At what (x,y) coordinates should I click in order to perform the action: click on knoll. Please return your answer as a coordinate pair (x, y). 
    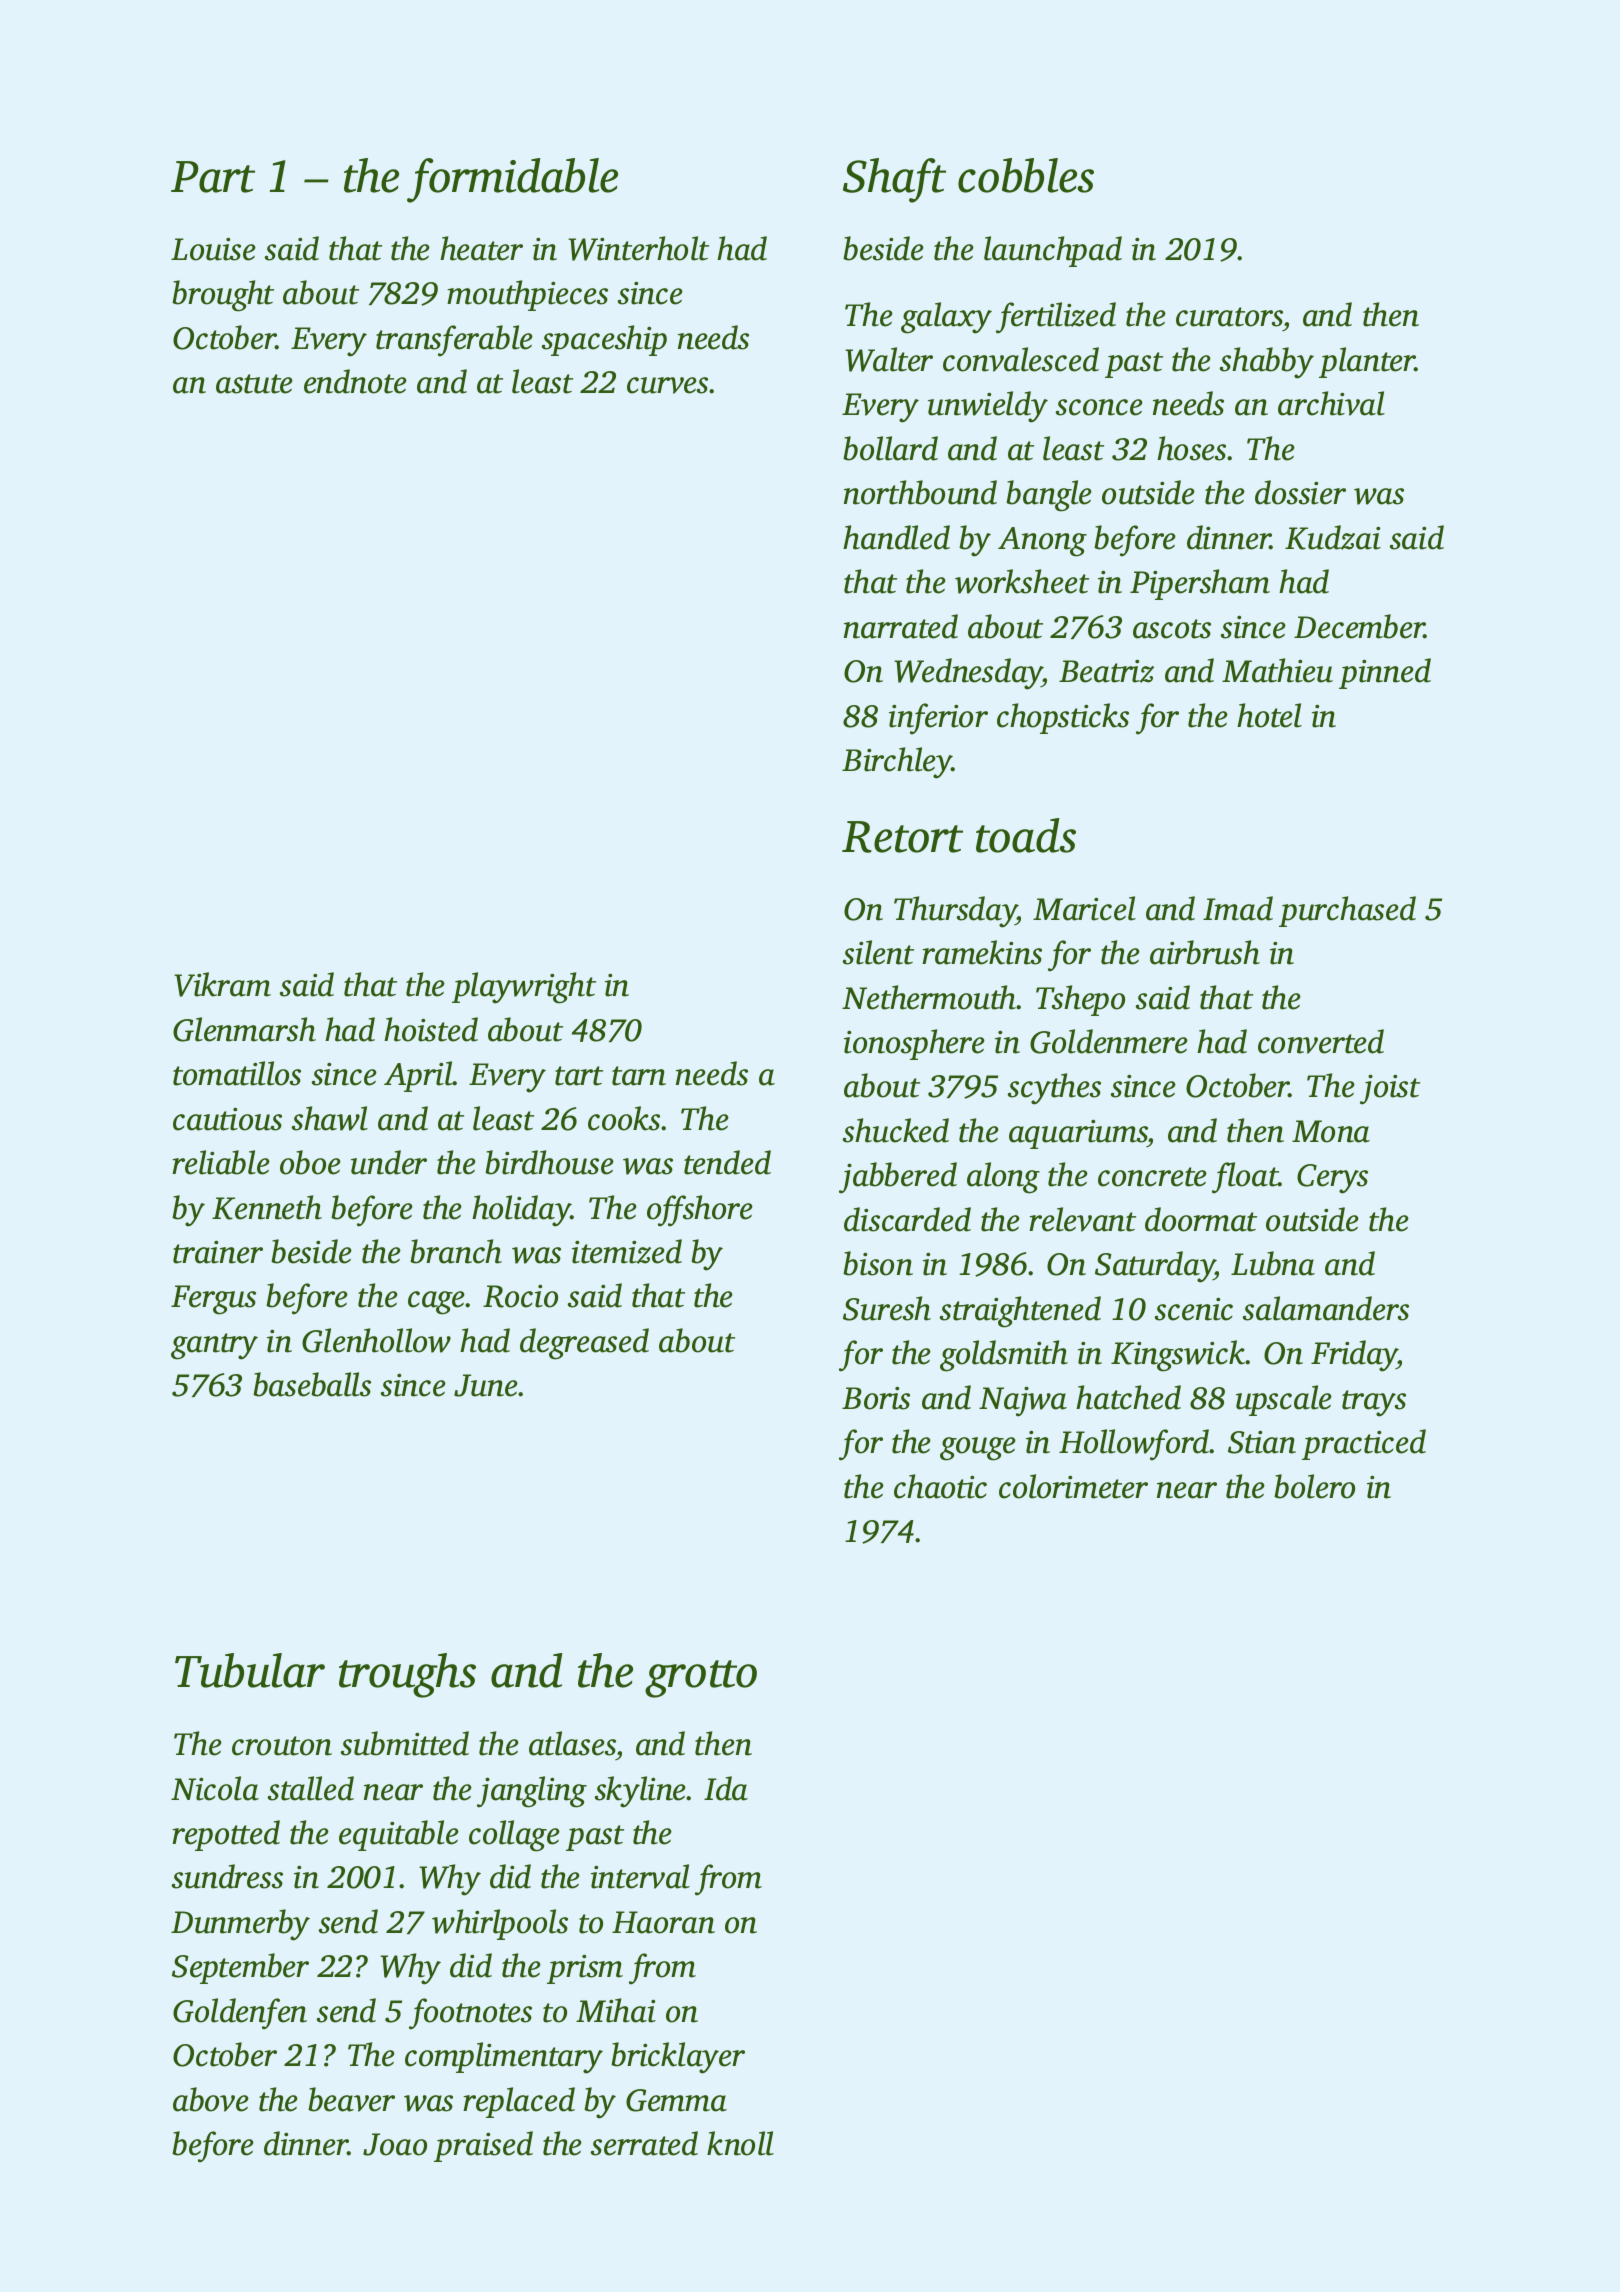
    Looking at the image, I should click on (740, 2143).
